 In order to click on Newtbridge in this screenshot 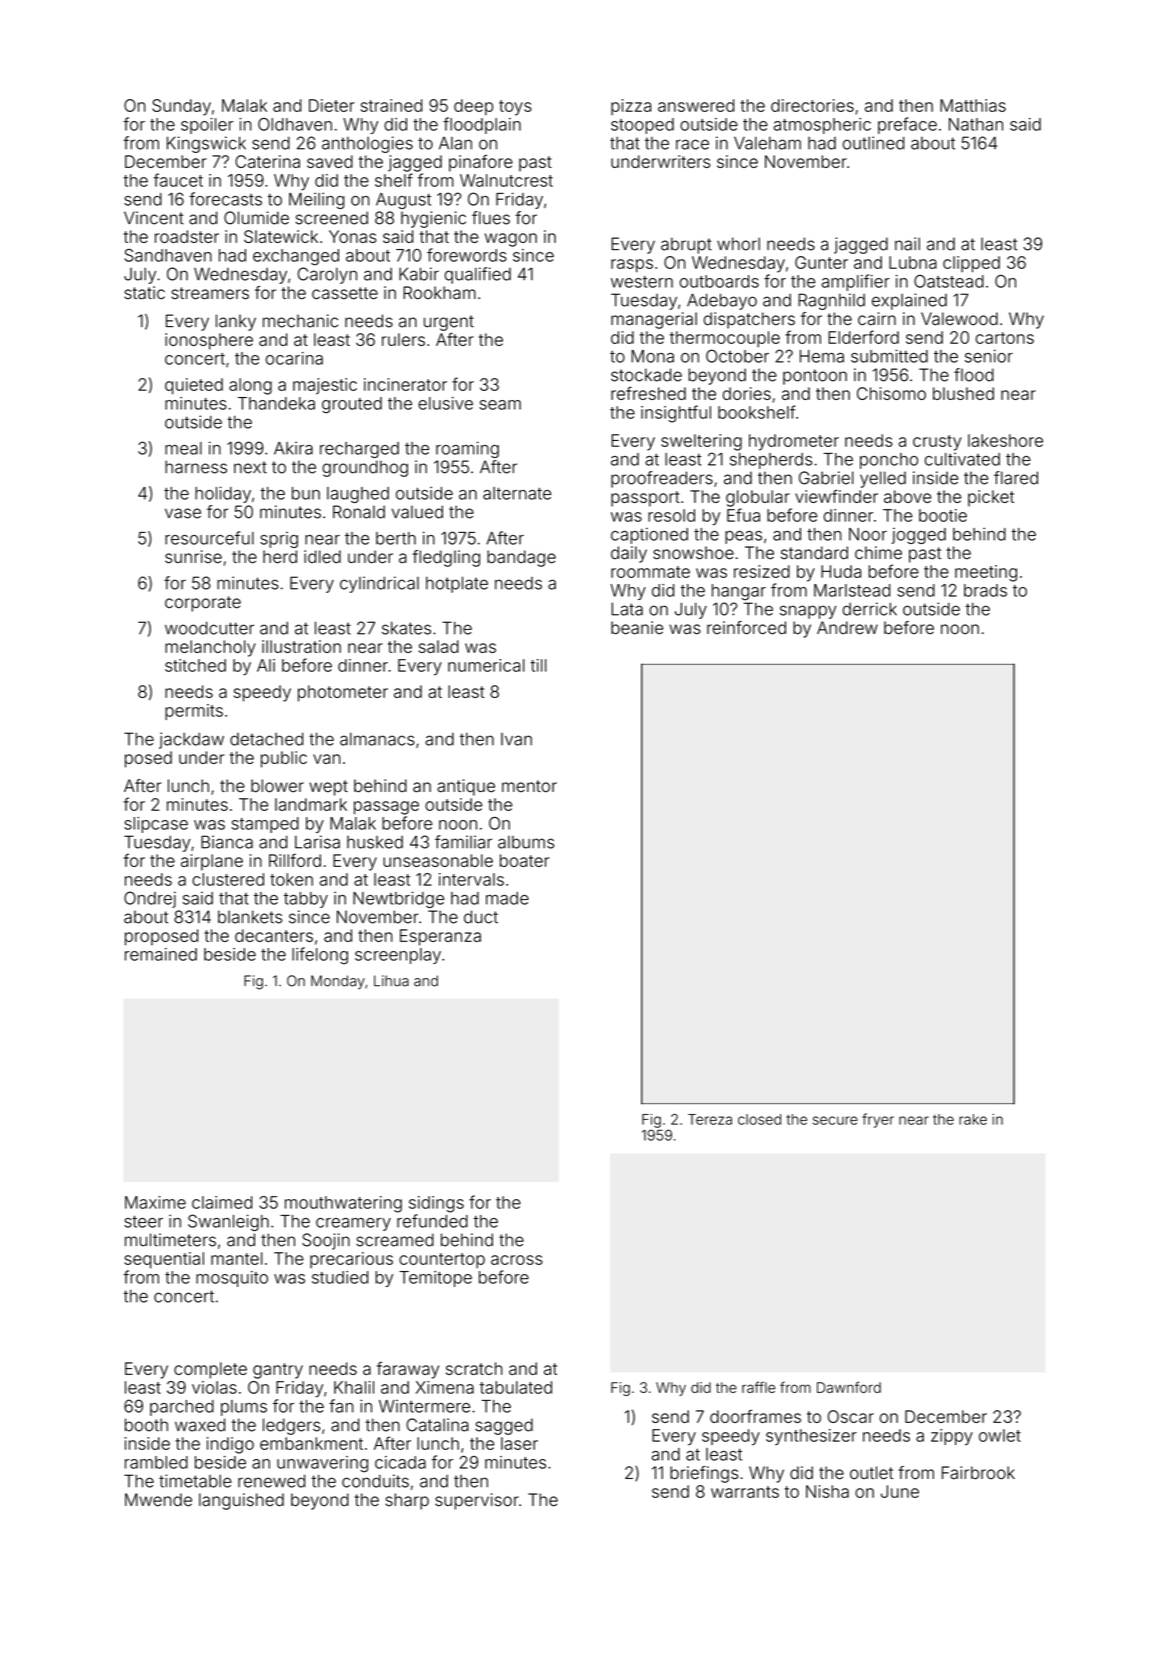, I will do `click(398, 899)`.
